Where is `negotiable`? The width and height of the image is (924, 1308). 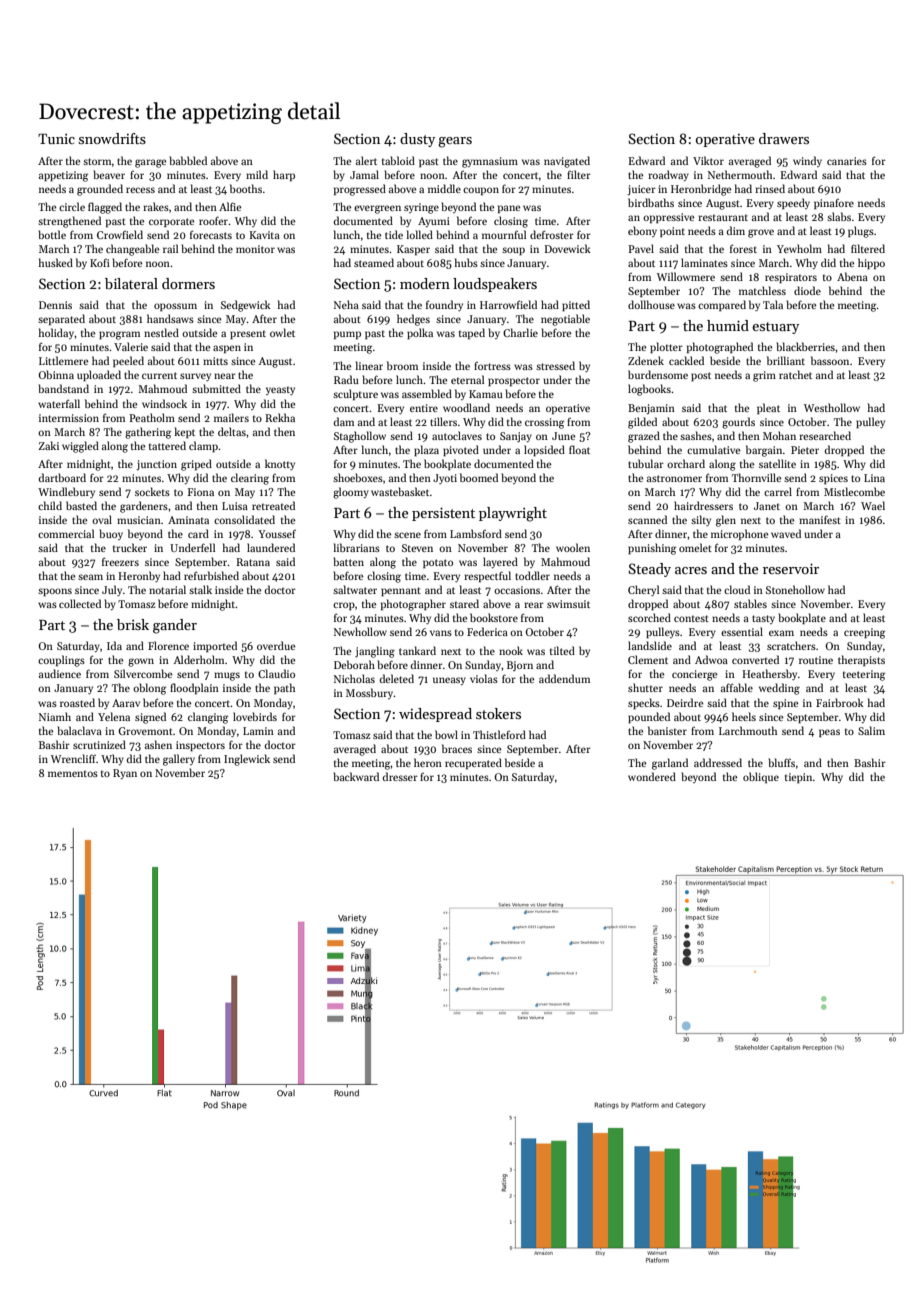 negotiable is located at coordinates (565, 320).
